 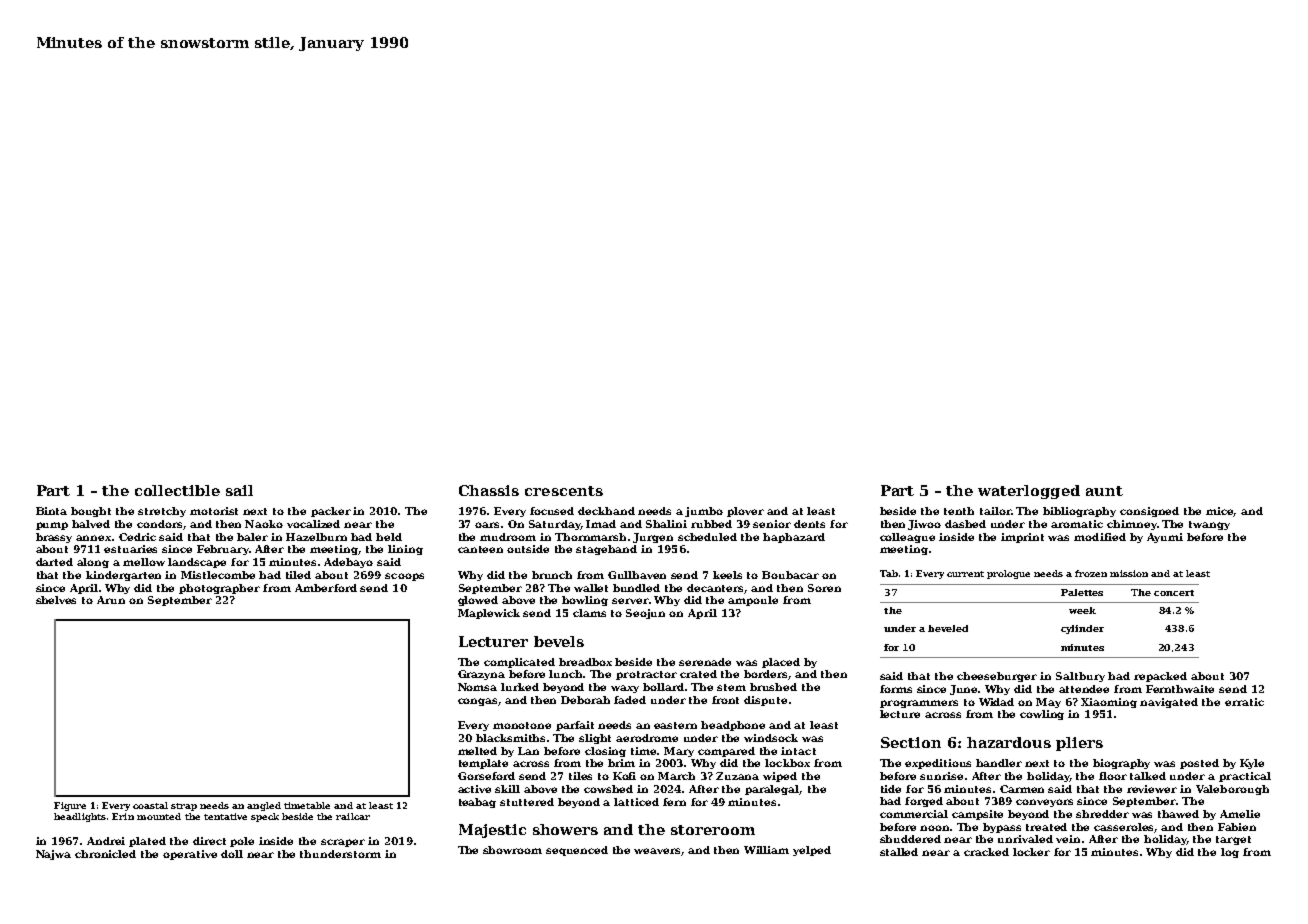 What do you see at coordinates (657, 851) in the screenshot?
I see `weavers` at bounding box center [657, 851].
